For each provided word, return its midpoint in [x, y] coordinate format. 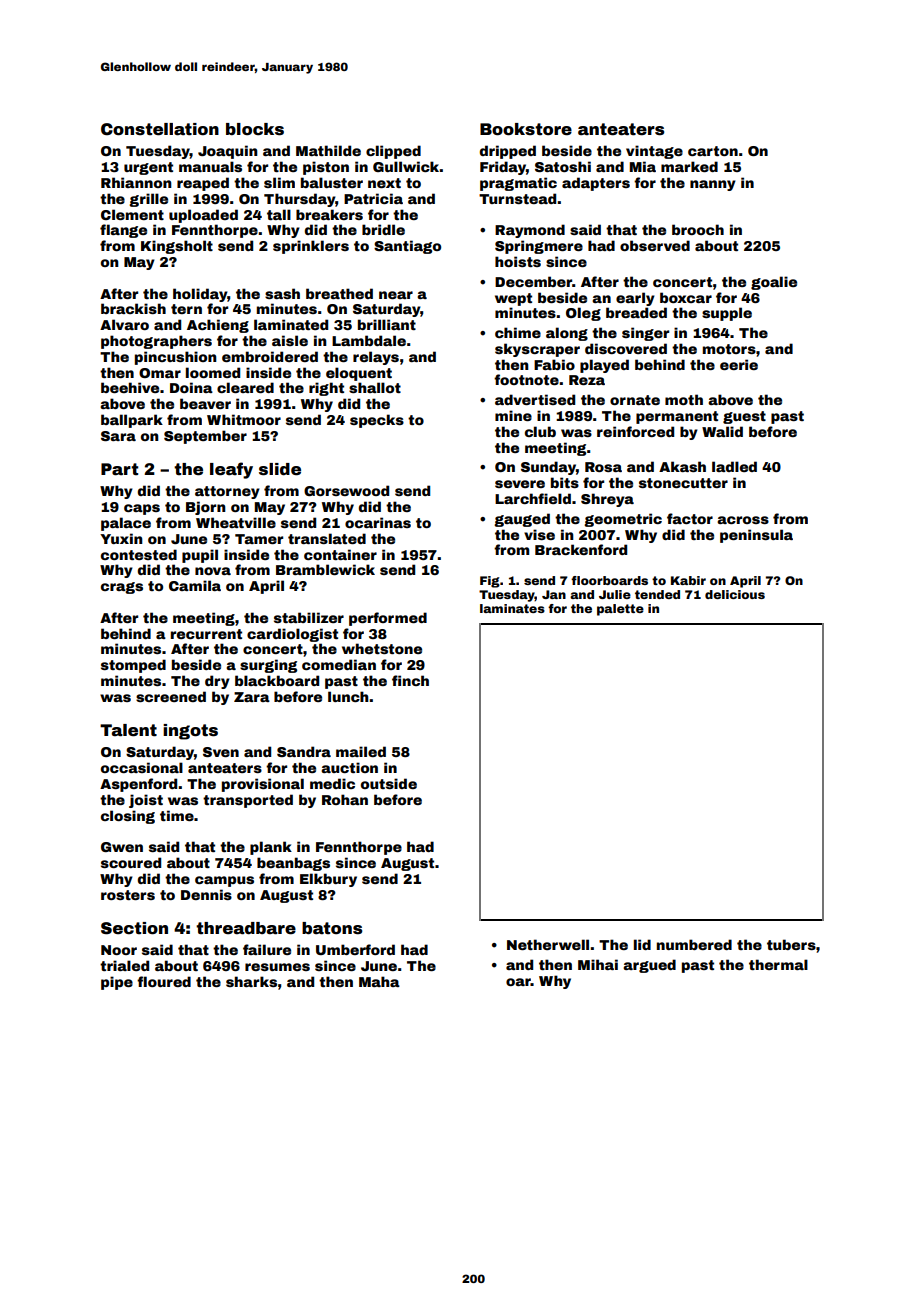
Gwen [122, 847]
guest [744, 417]
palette [620, 610]
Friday [503, 168]
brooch [698, 229]
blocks [255, 129]
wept [513, 299]
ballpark [132, 421]
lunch [348, 696]
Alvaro [124, 324]
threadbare [246, 928]
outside [389, 783]
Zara [252, 697]
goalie [774, 283]
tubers [791, 944]
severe [520, 484]
